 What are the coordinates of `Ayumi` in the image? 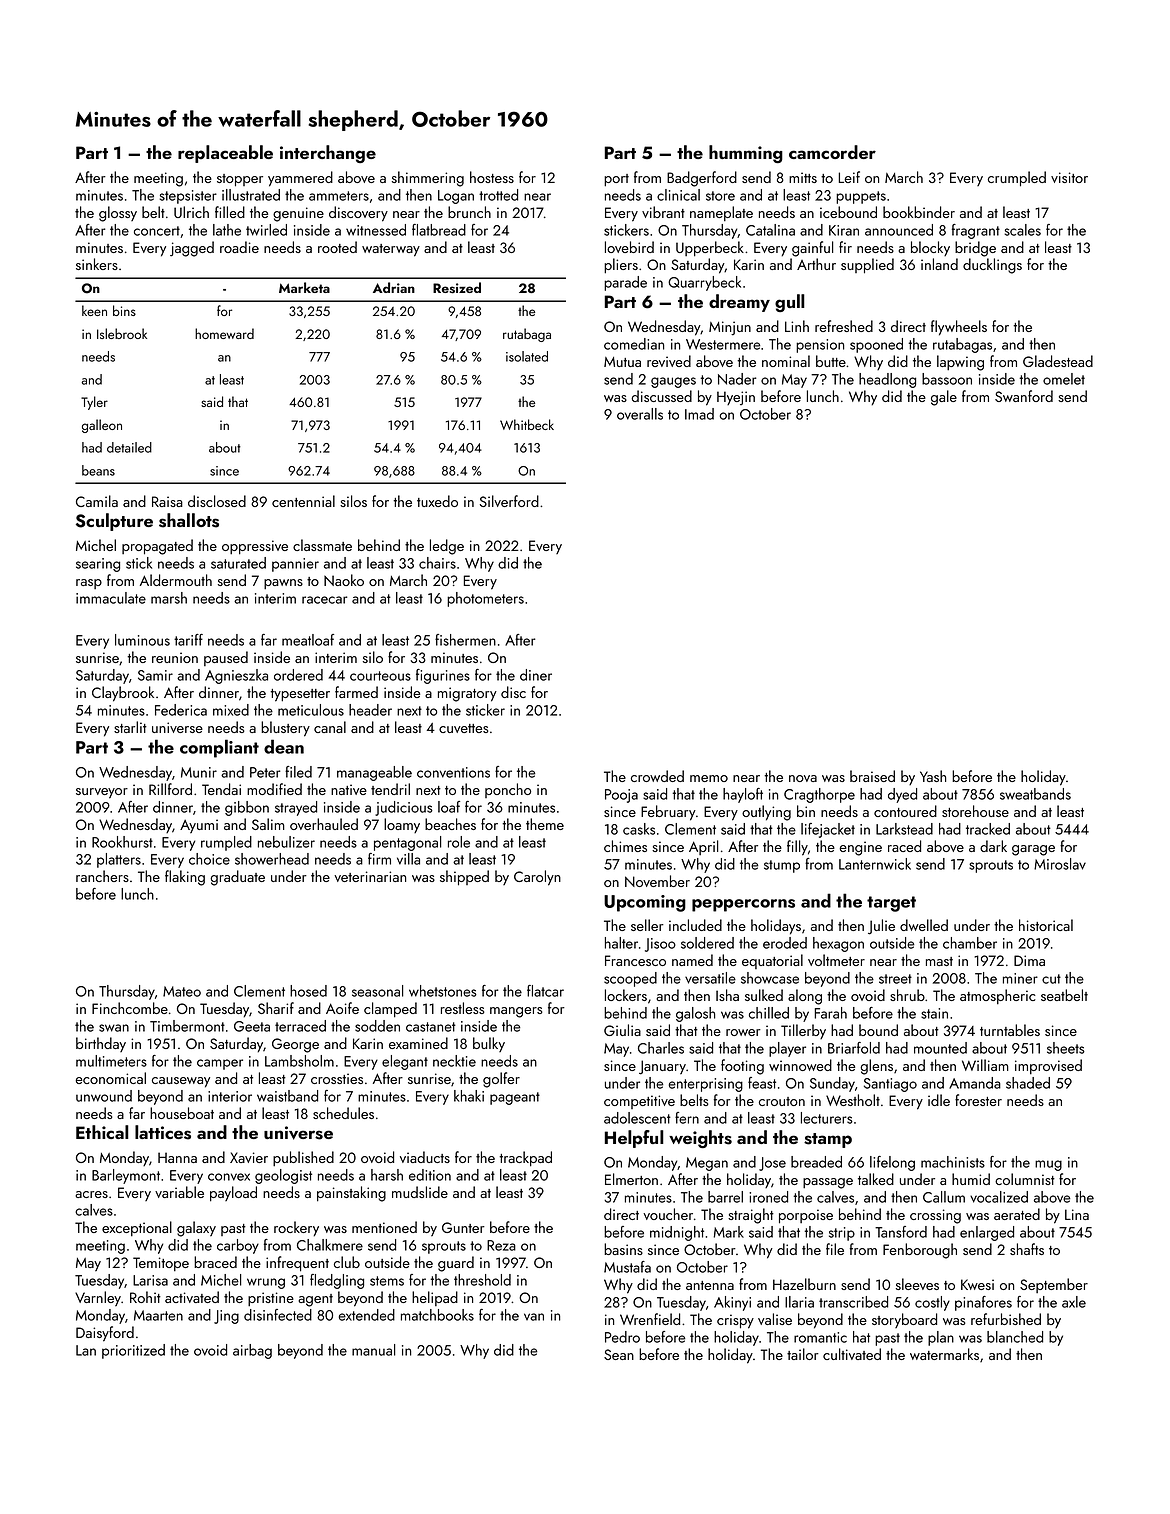 It's located at (199, 826).
